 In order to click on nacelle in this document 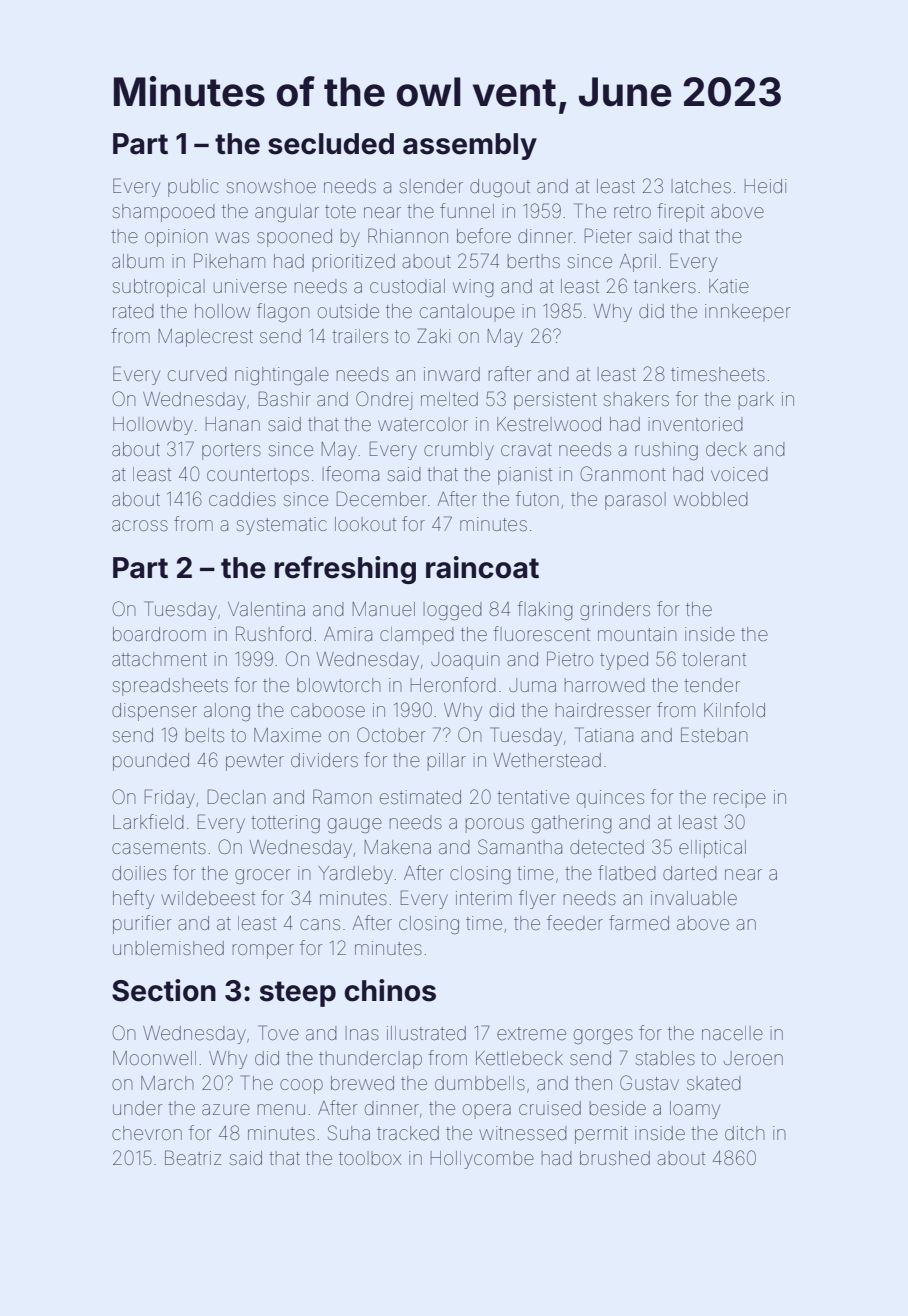, I will do `click(732, 1033)`.
